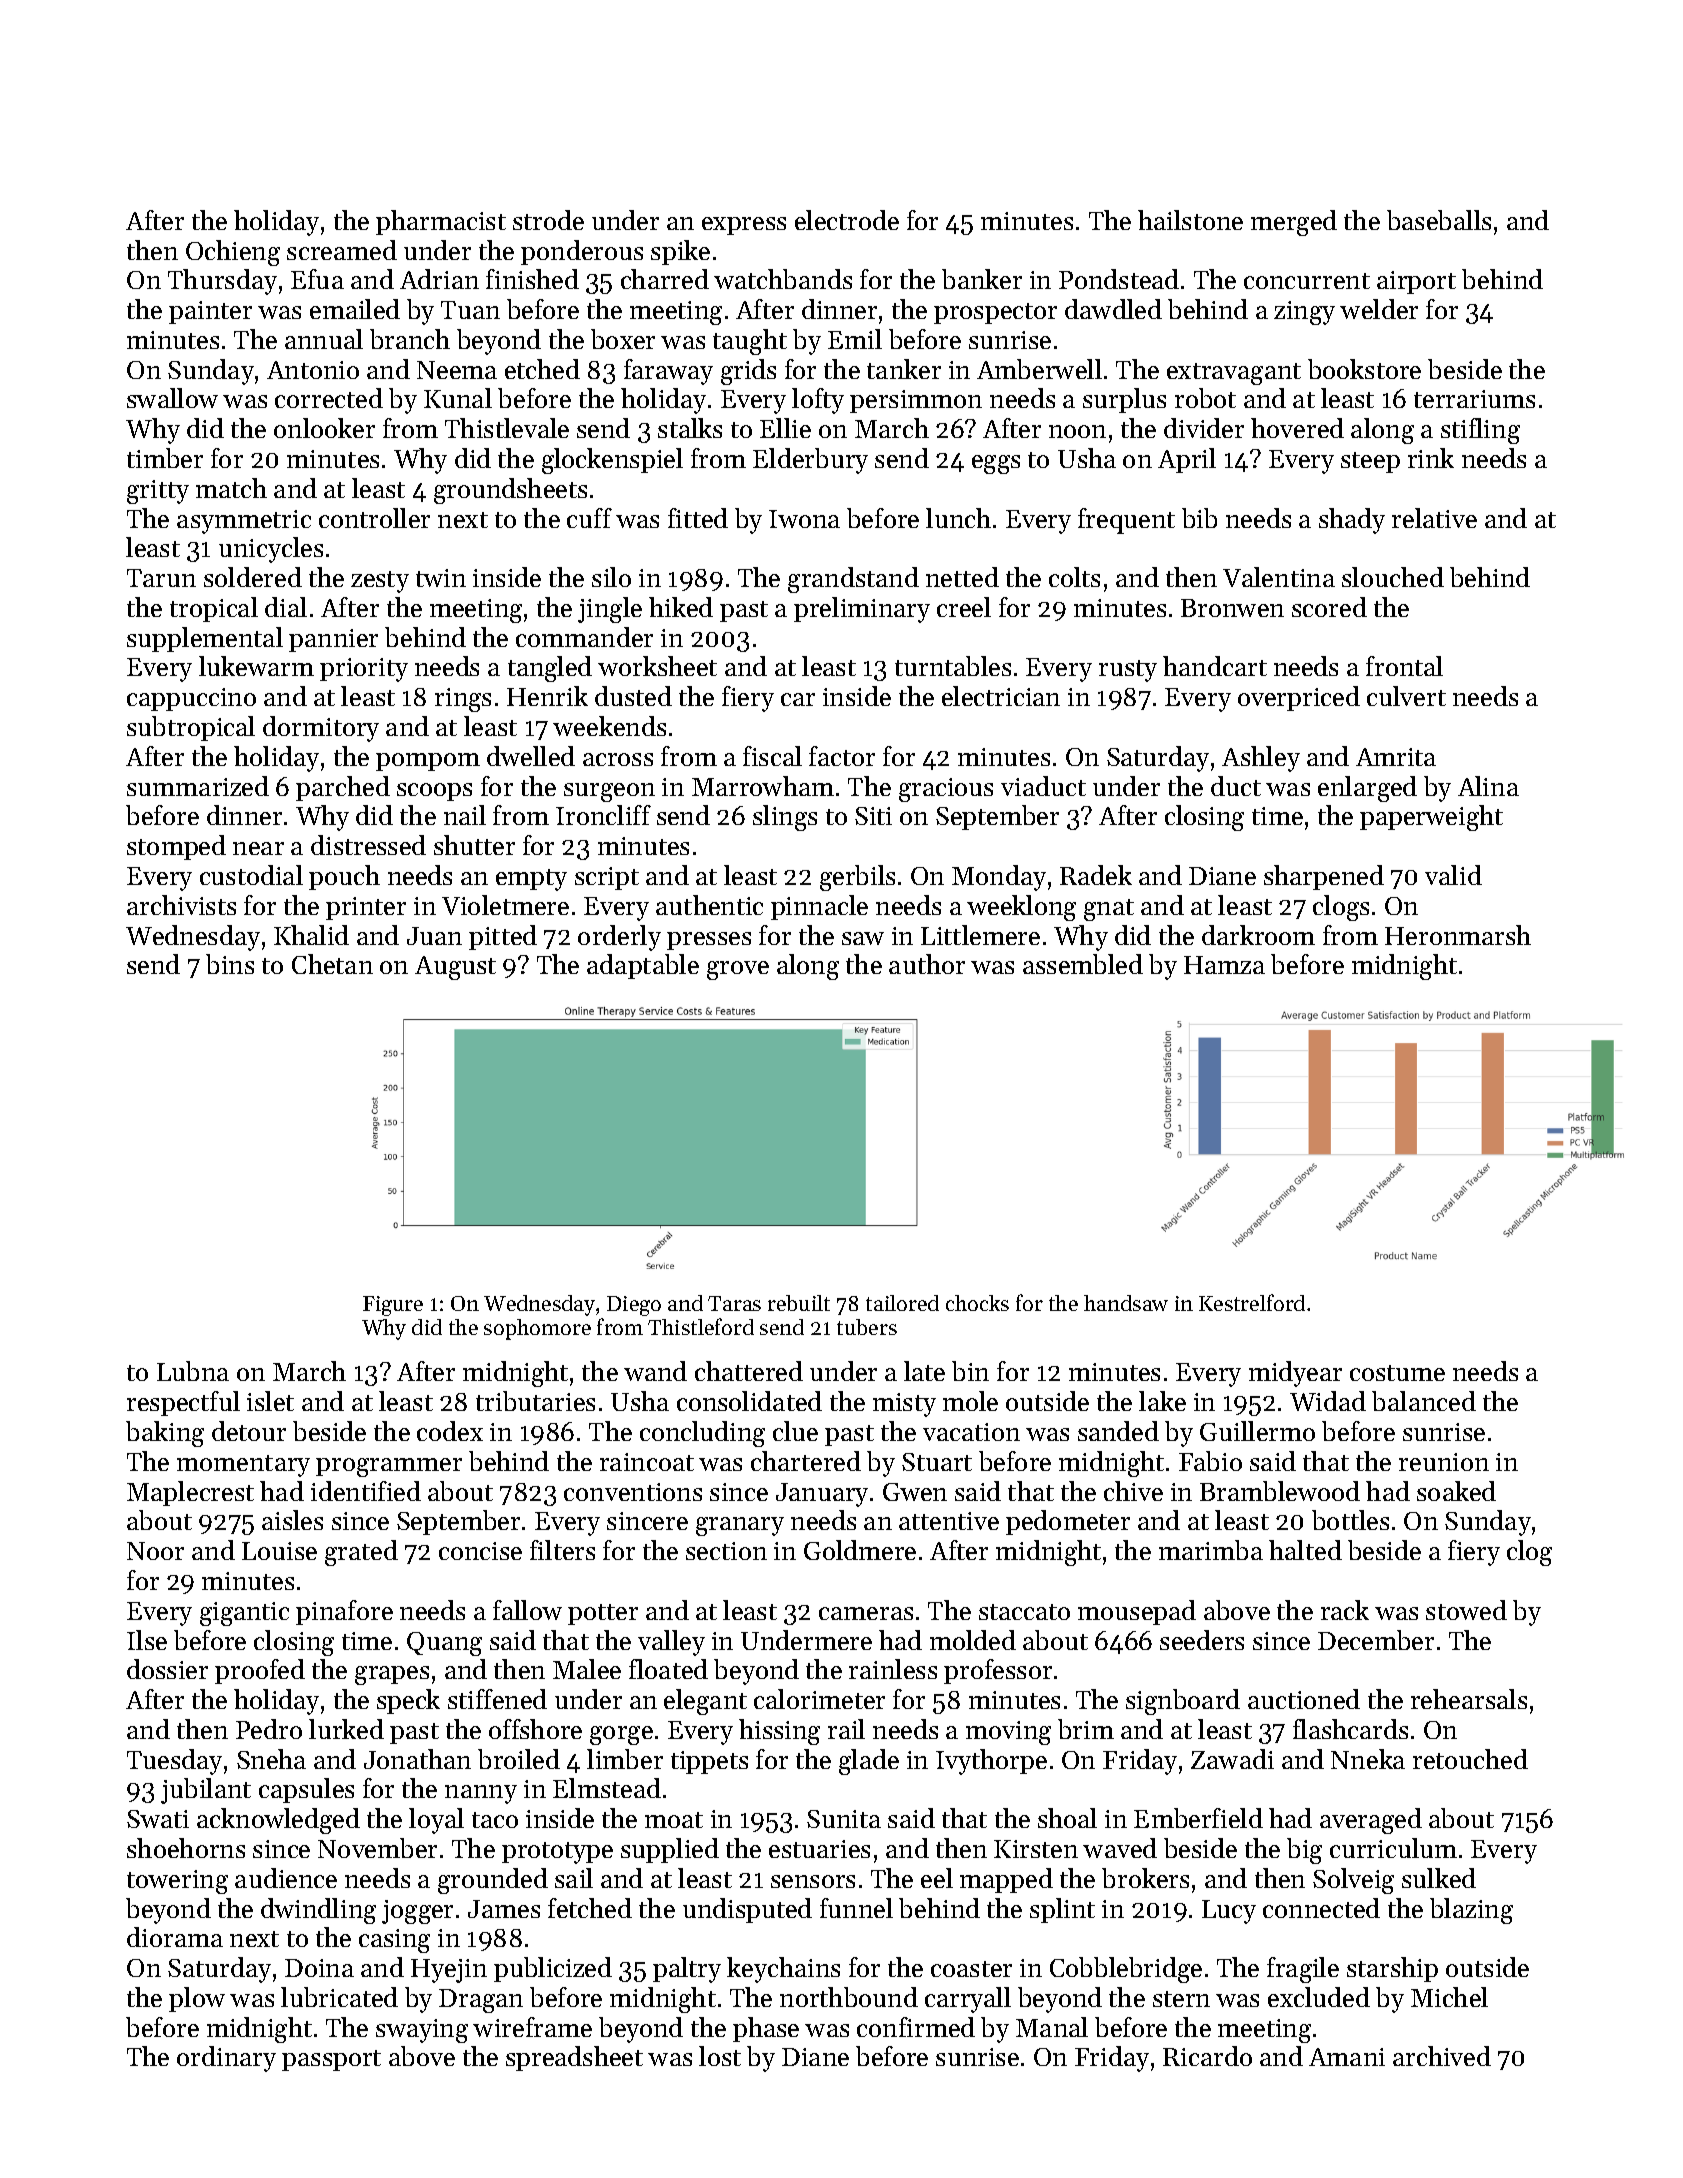  I want to click on gracious, so click(946, 790).
